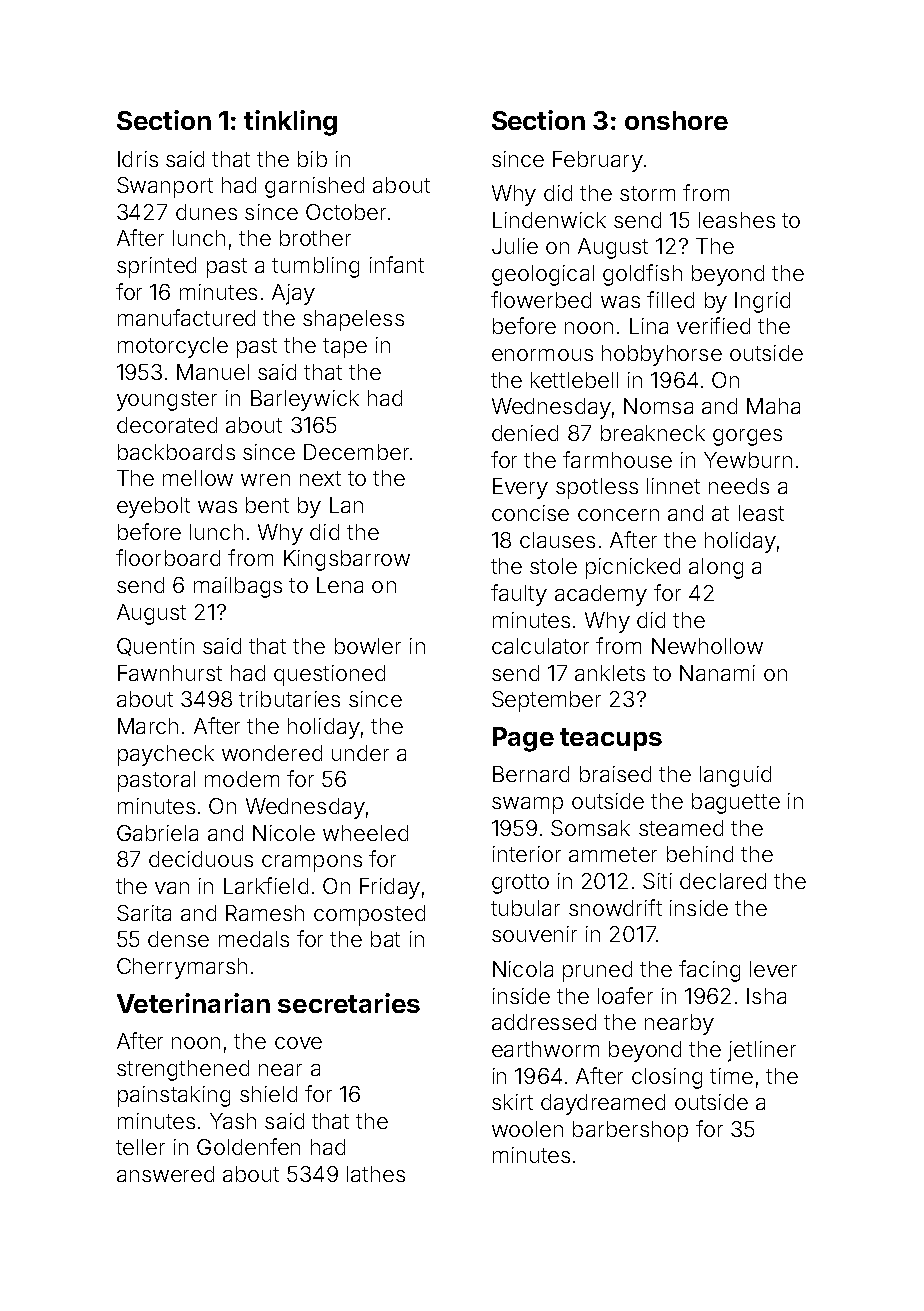 The width and height of the image is (924, 1311). What do you see at coordinates (716, 568) in the image?
I see `along` at bounding box center [716, 568].
